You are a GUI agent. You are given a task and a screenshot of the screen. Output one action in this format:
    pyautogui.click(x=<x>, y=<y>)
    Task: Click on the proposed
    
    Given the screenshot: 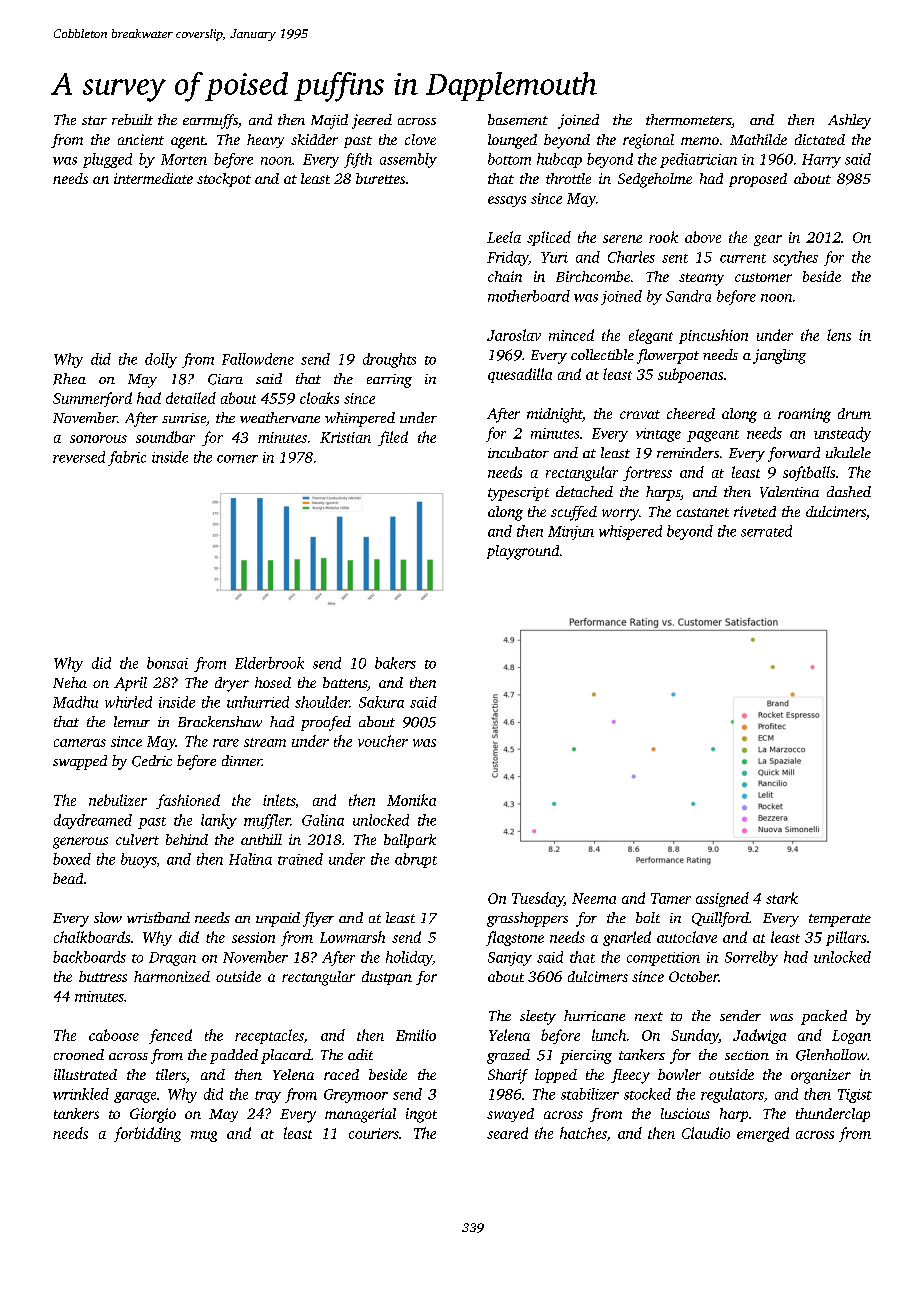 What is the action you would take?
    pyautogui.click(x=758, y=180)
